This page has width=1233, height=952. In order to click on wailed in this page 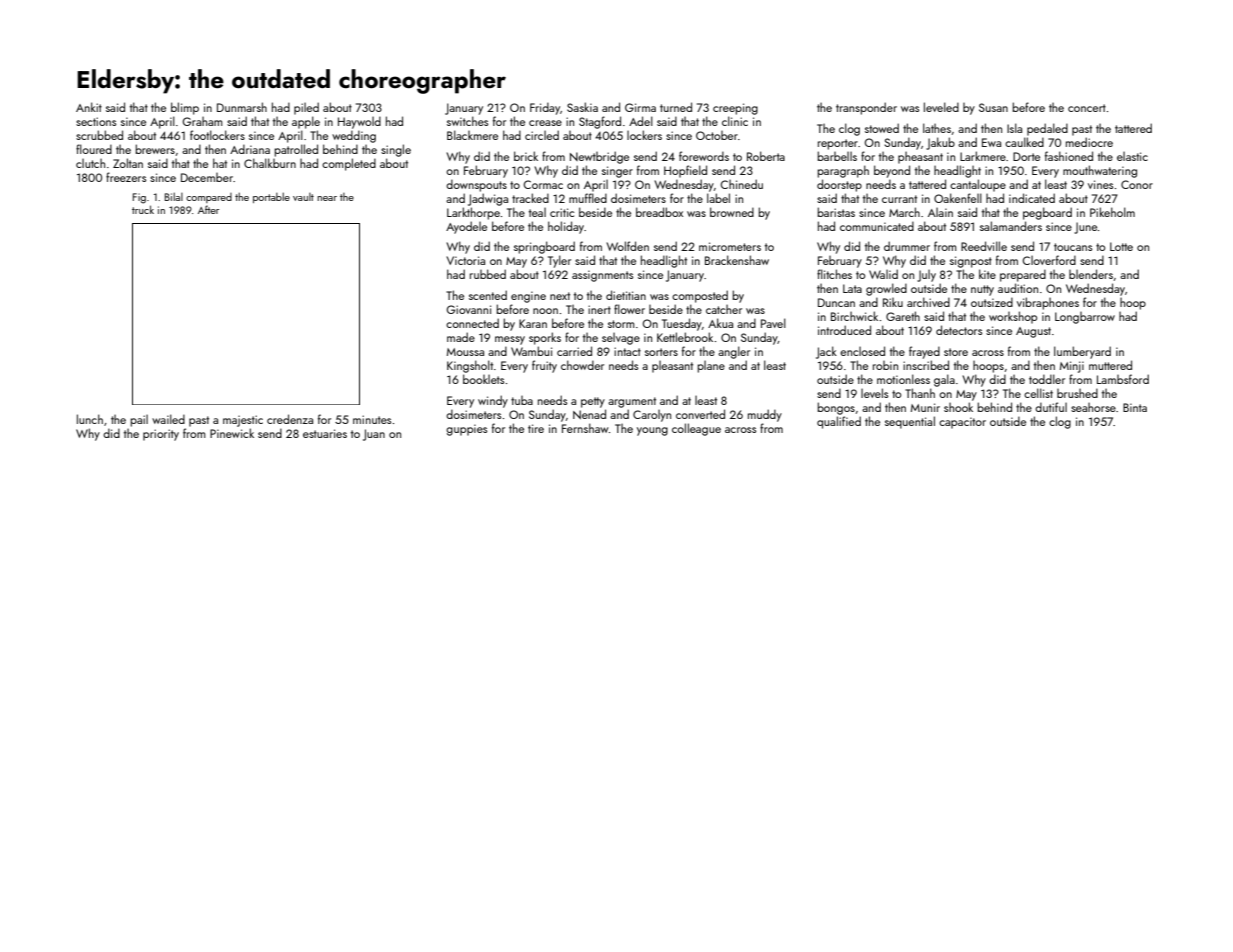, I will do `click(168, 419)`.
